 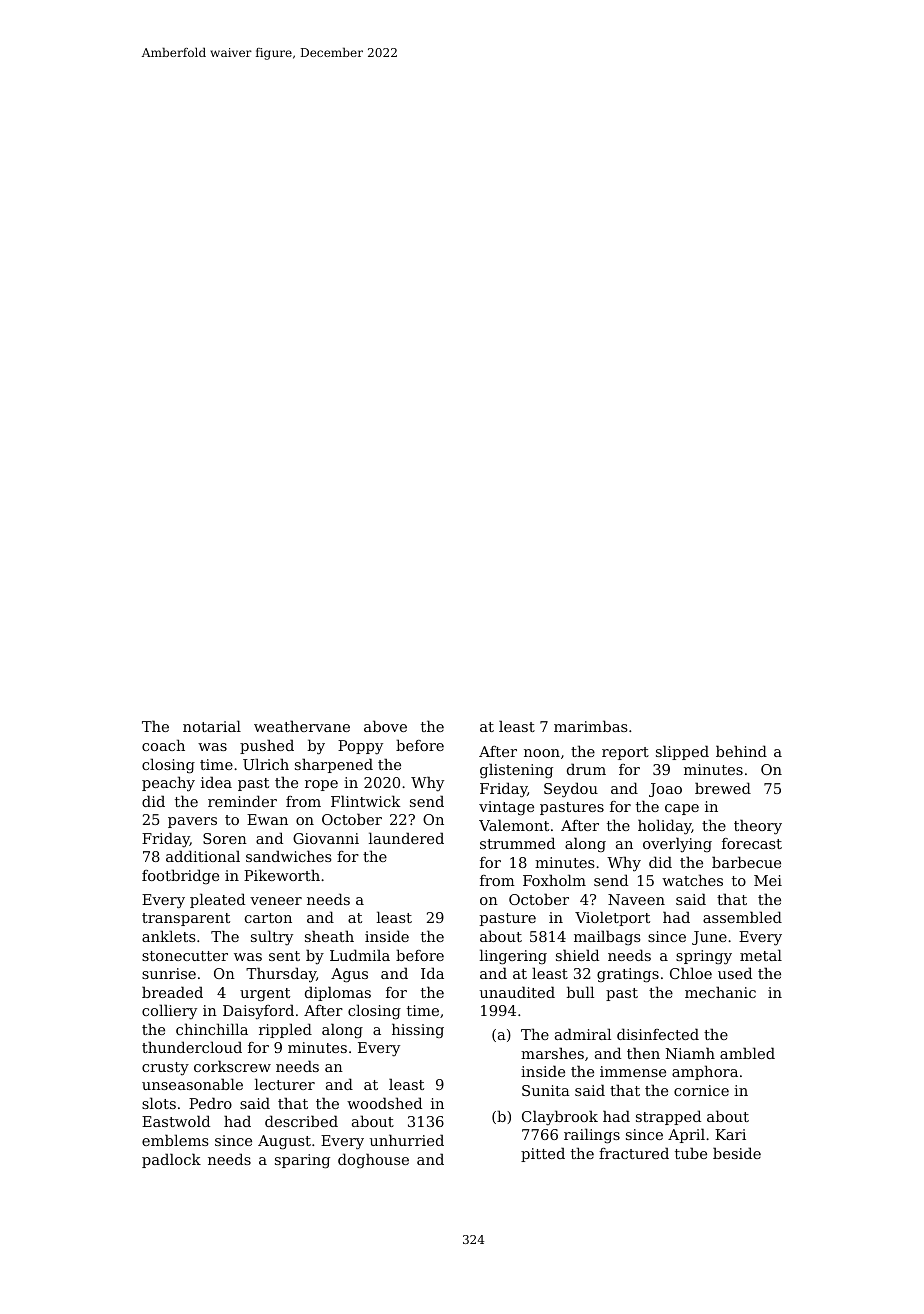 I want to click on notarial, so click(x=212, y=726).
